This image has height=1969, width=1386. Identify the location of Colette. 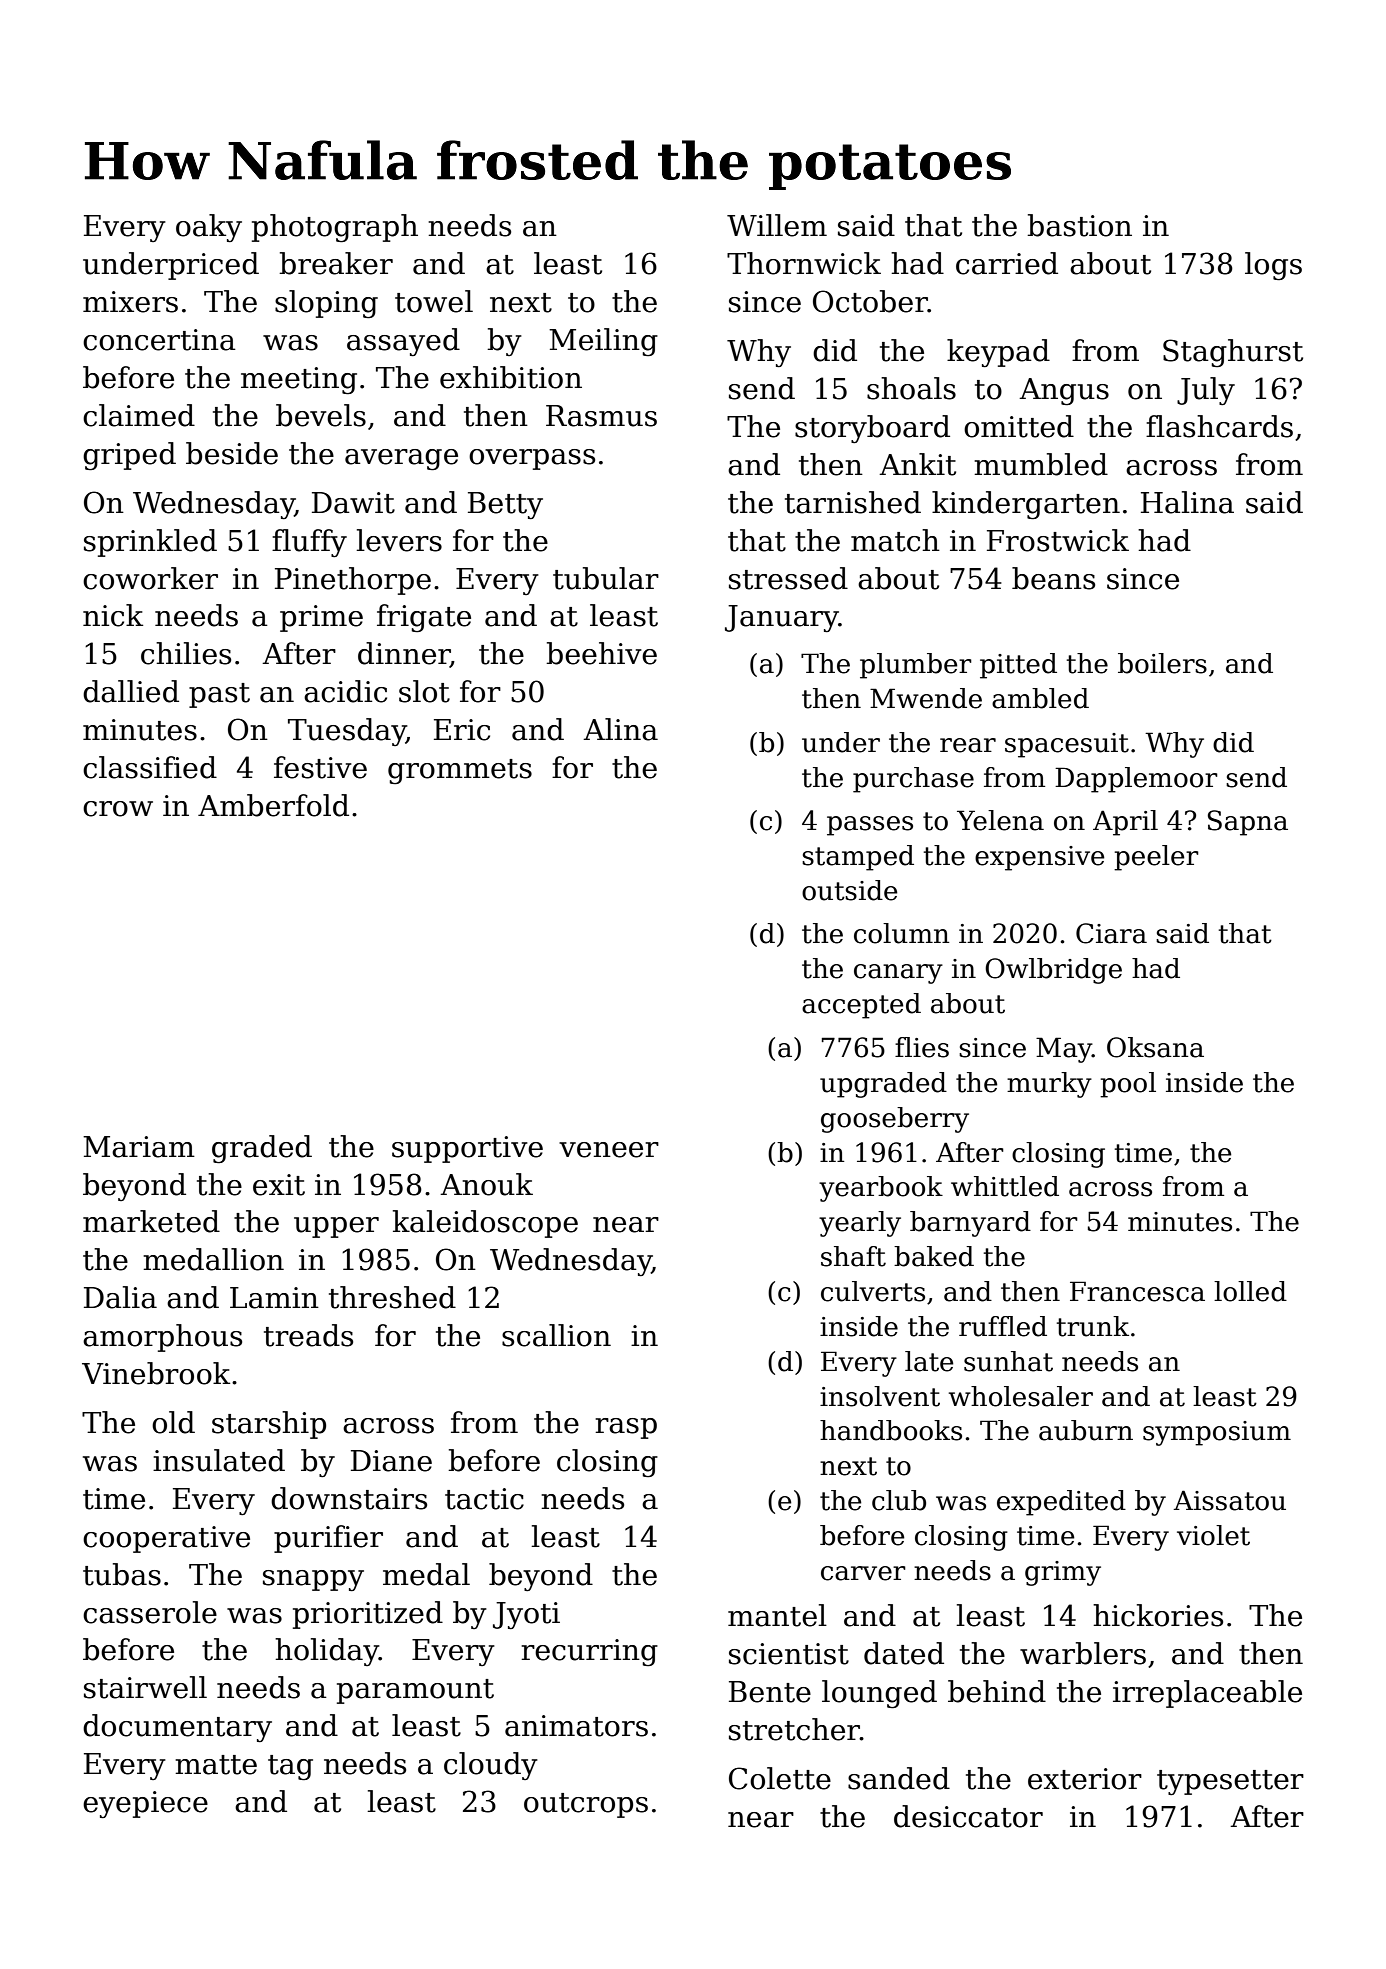
(780, 1778).
